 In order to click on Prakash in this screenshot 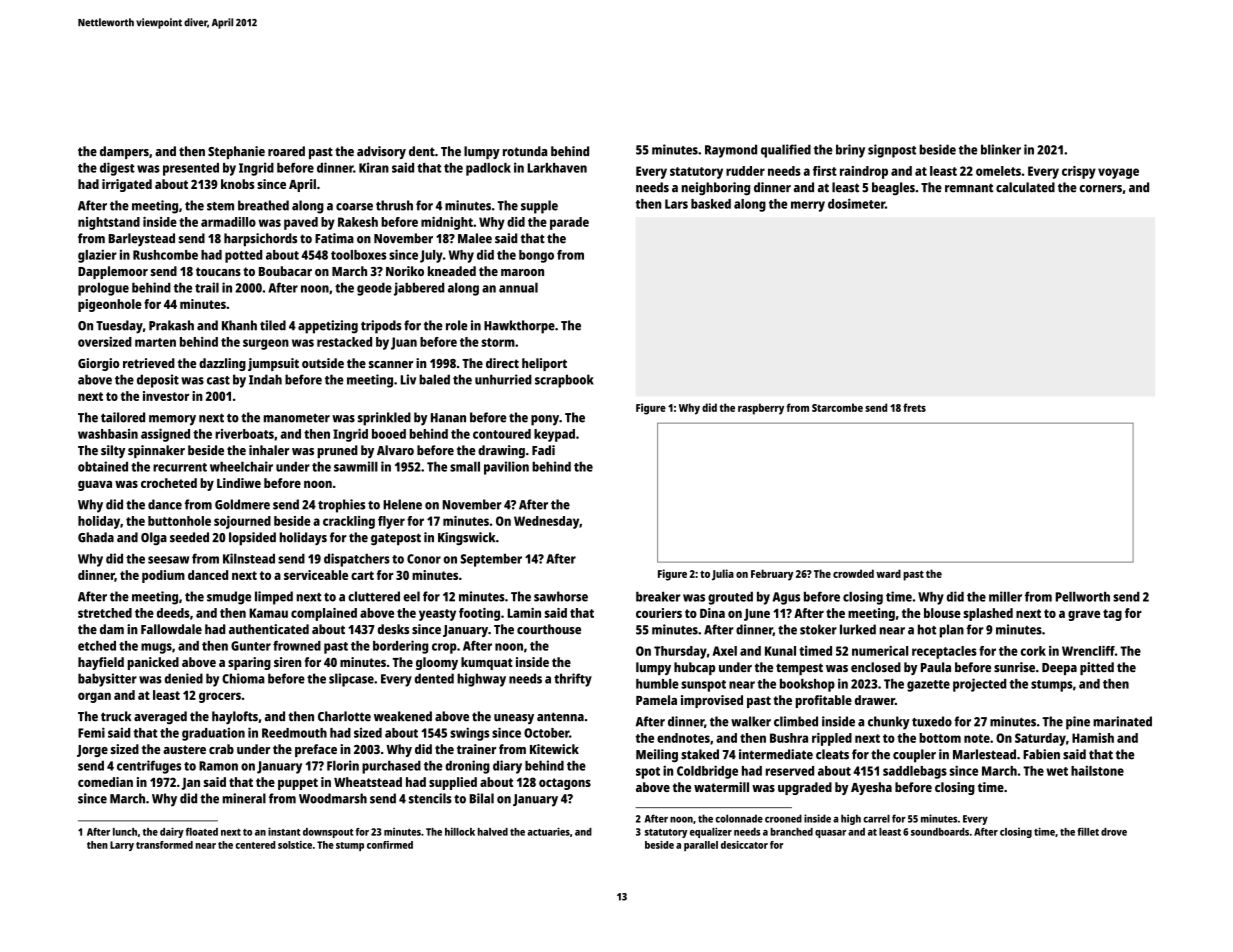, I will do `click(171, 325)`.
